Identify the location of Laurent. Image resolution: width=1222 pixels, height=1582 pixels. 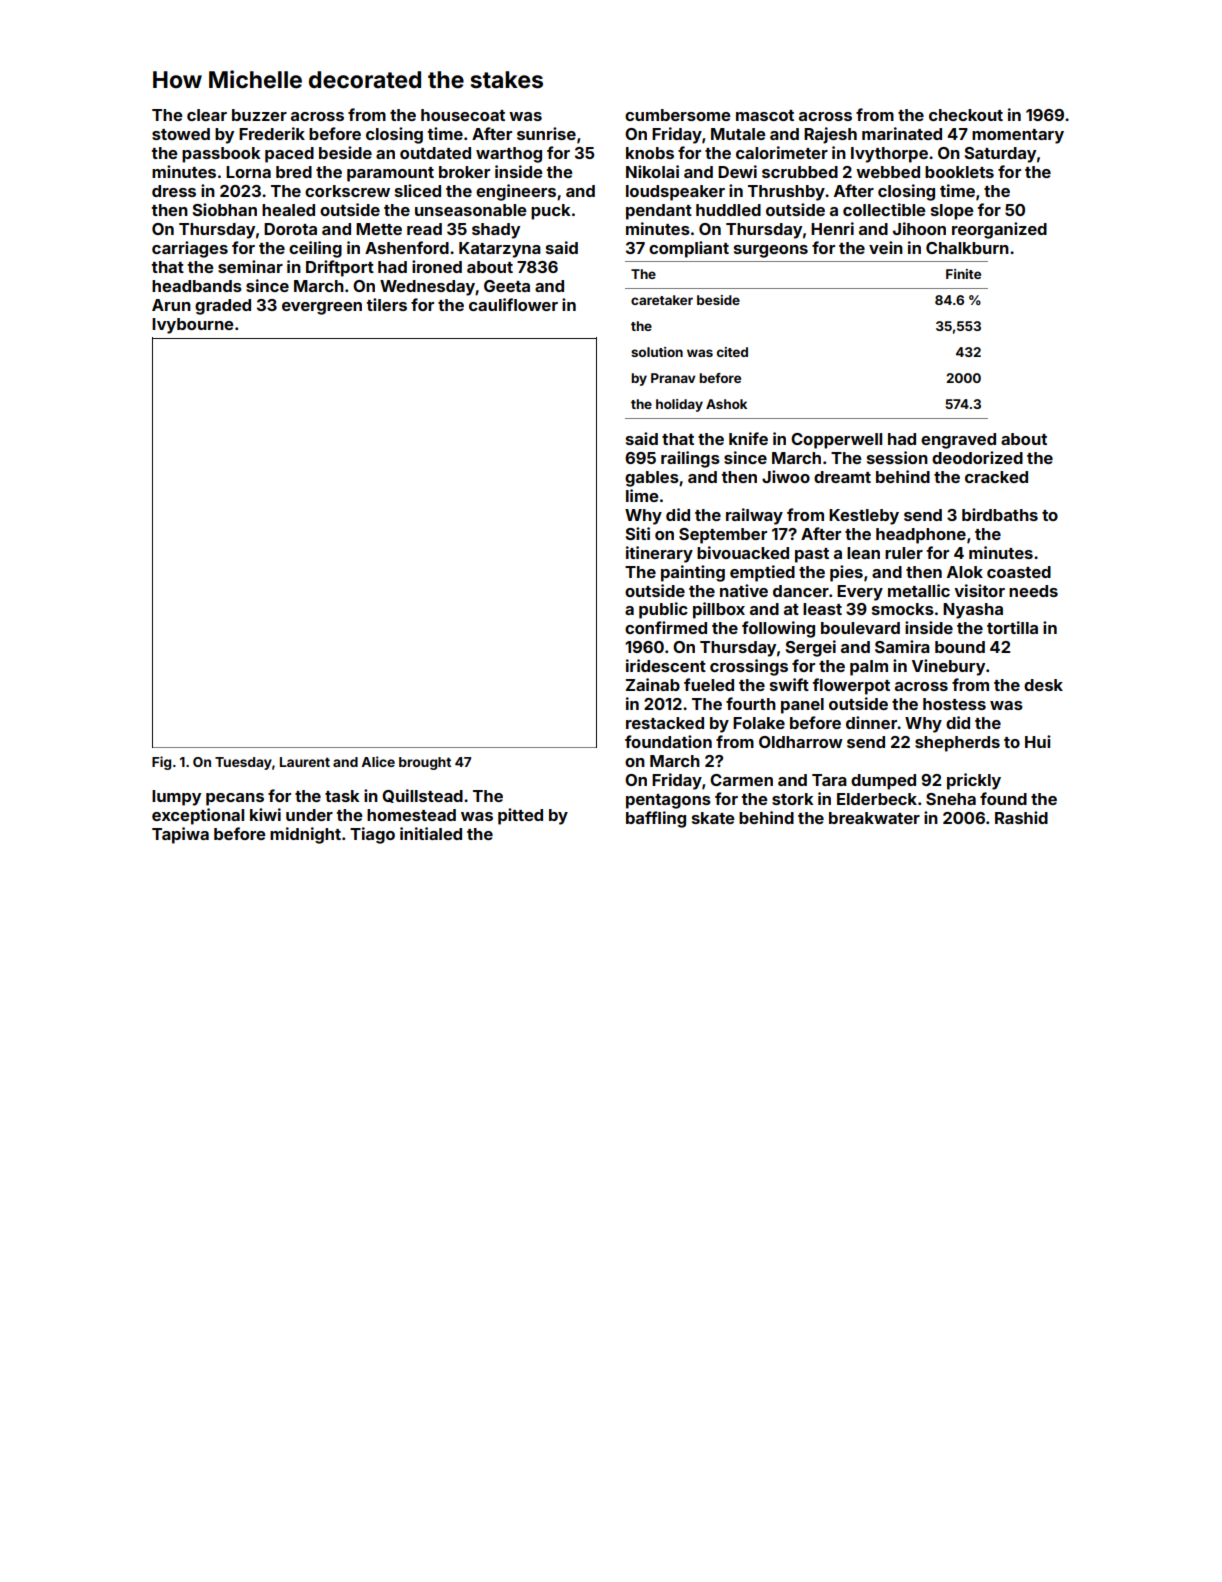
(305, 762).
